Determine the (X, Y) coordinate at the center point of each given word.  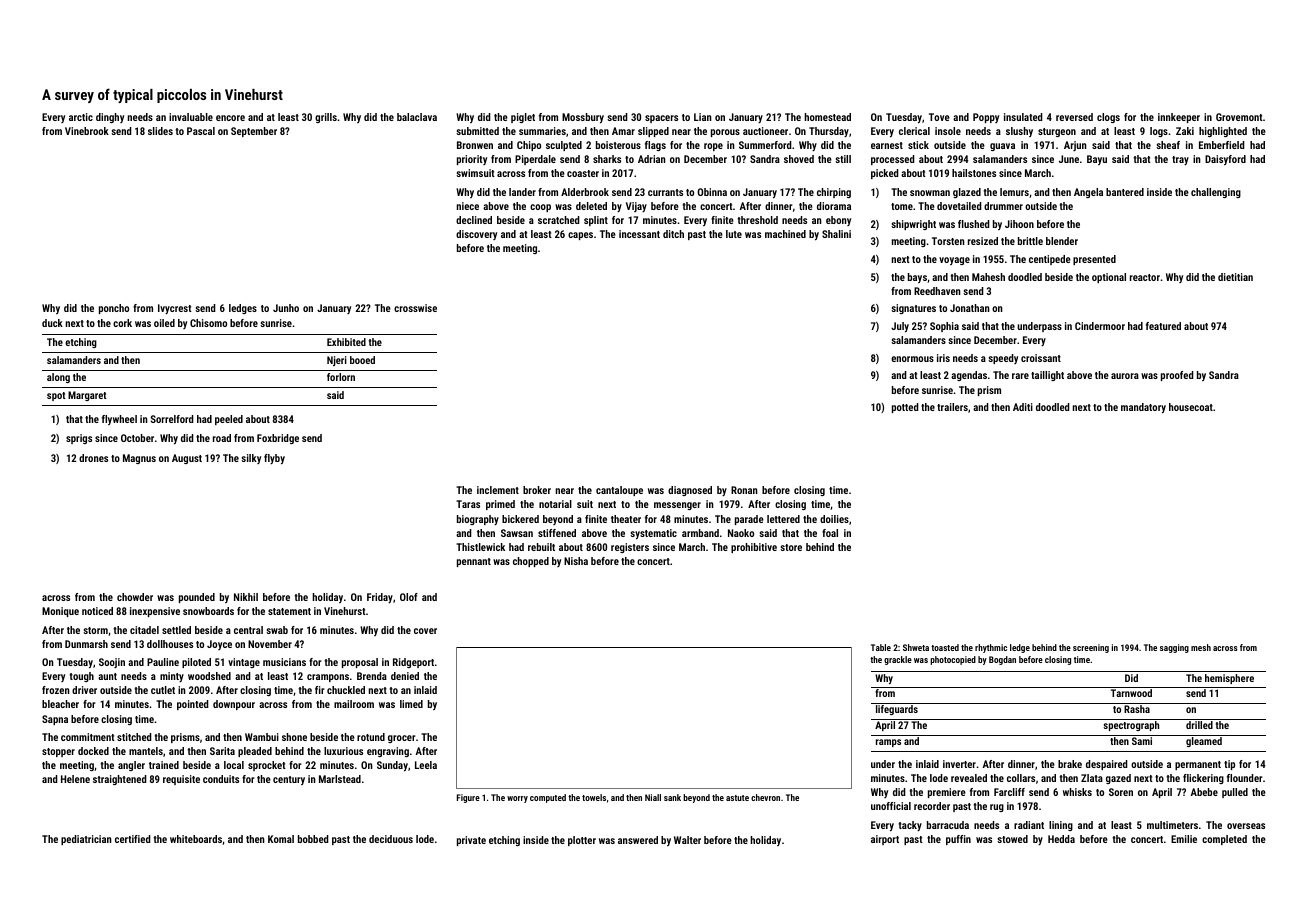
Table (881, 647)
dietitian (1235, 277)
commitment (88, 737)
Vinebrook (87, 131)
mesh (1201, 647)
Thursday (829, 132)
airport (885, 840)
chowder (135, 597)
